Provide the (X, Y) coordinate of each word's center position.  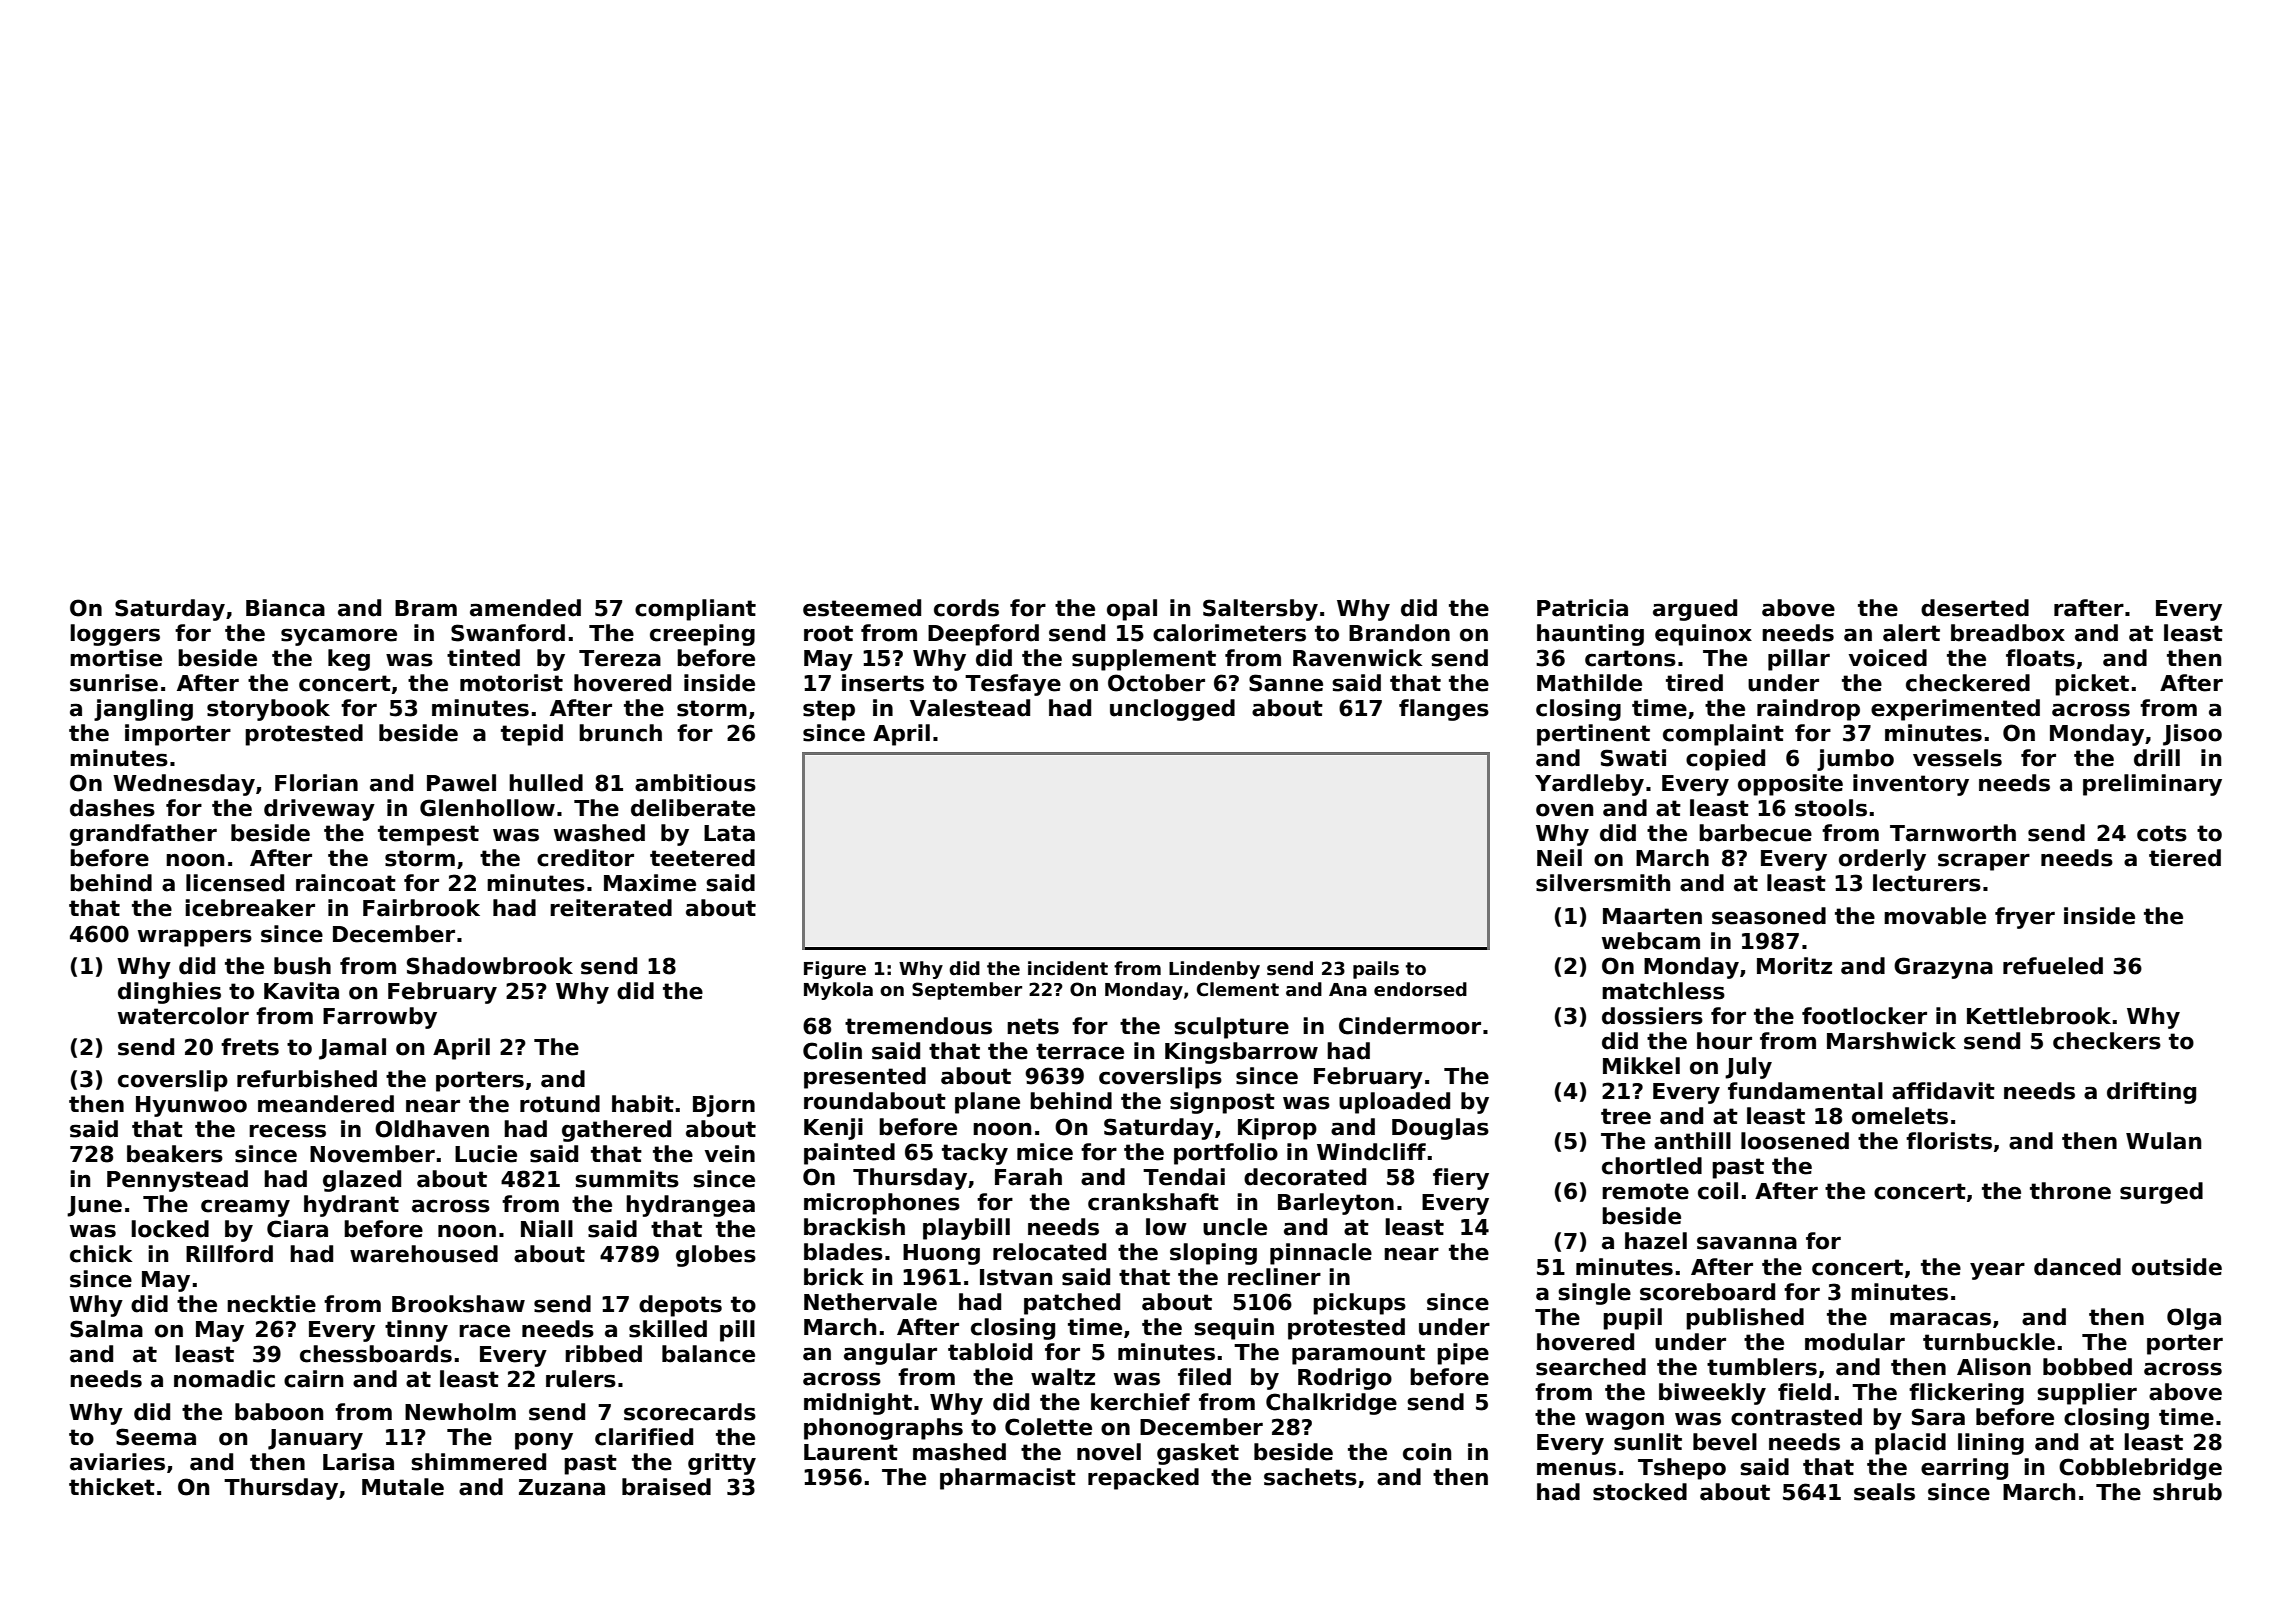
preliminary (2152, 785)
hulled (546, 783)
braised (666, 1487)
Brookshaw (458, 1304)
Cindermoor (1410, 1026)
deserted (1975, 608)
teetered (702, 858)
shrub (2187, 1492)
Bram (426, 608)
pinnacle (1321, 1254)
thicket (112, 1487)
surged (2161, 1193)
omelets (1900, 1116)
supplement (1144, 660)
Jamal (352, 1049)
